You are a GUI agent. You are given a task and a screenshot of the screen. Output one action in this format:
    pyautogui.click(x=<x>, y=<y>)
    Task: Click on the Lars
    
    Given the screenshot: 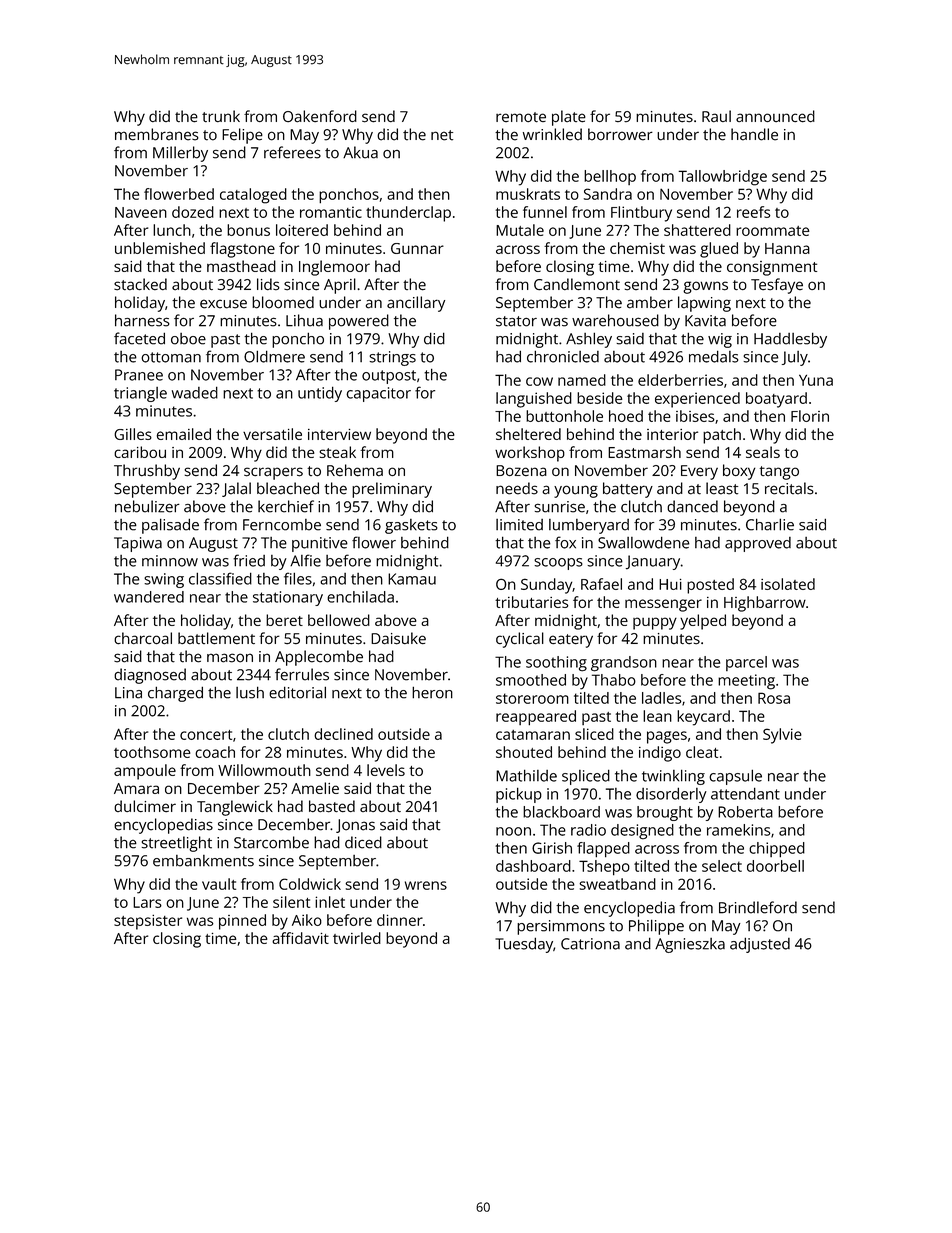 What is the action you would take?
    pyautogui.click(x=147, y=902)
